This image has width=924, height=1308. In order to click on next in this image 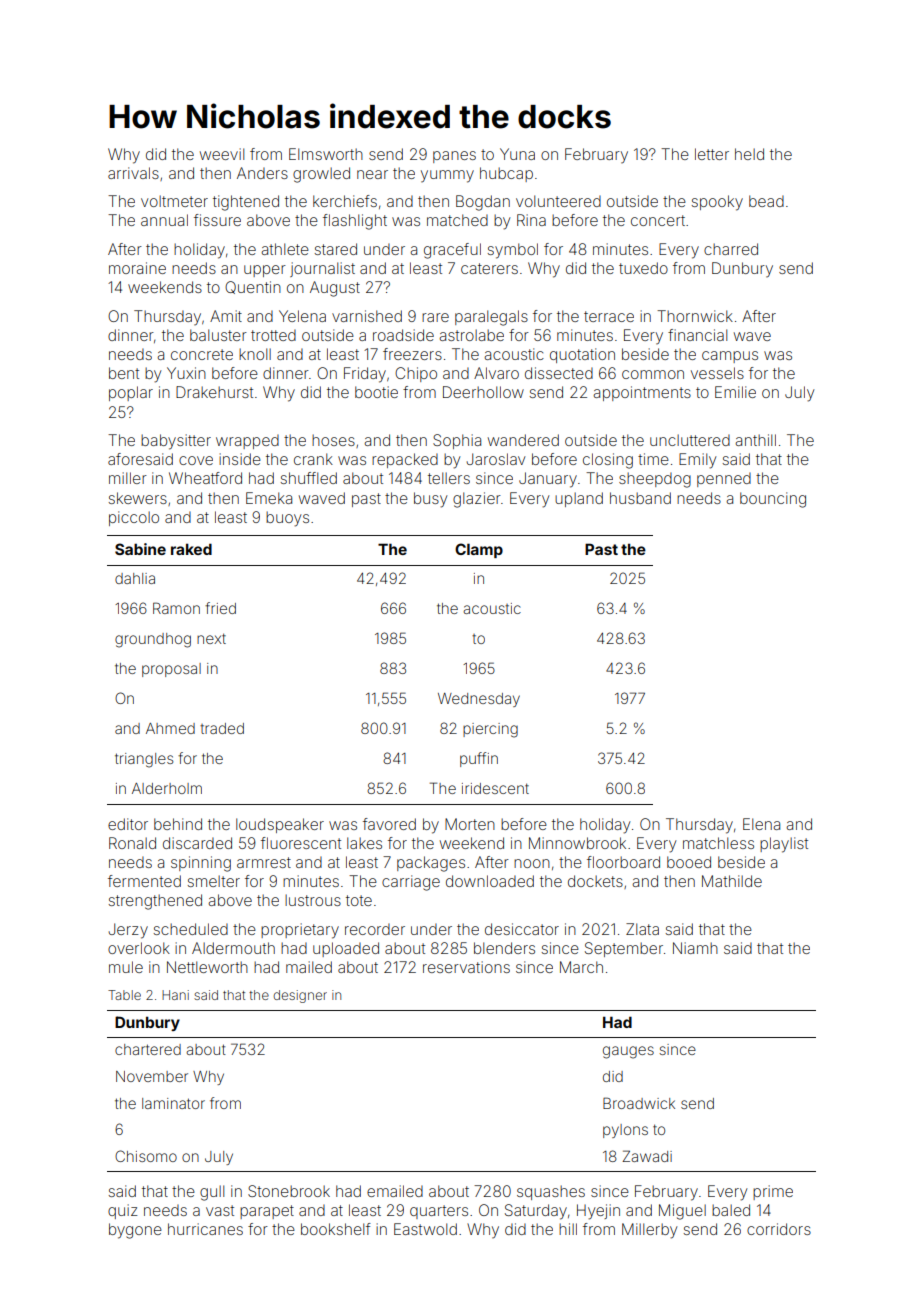, I will do `click(211, 638)`.
